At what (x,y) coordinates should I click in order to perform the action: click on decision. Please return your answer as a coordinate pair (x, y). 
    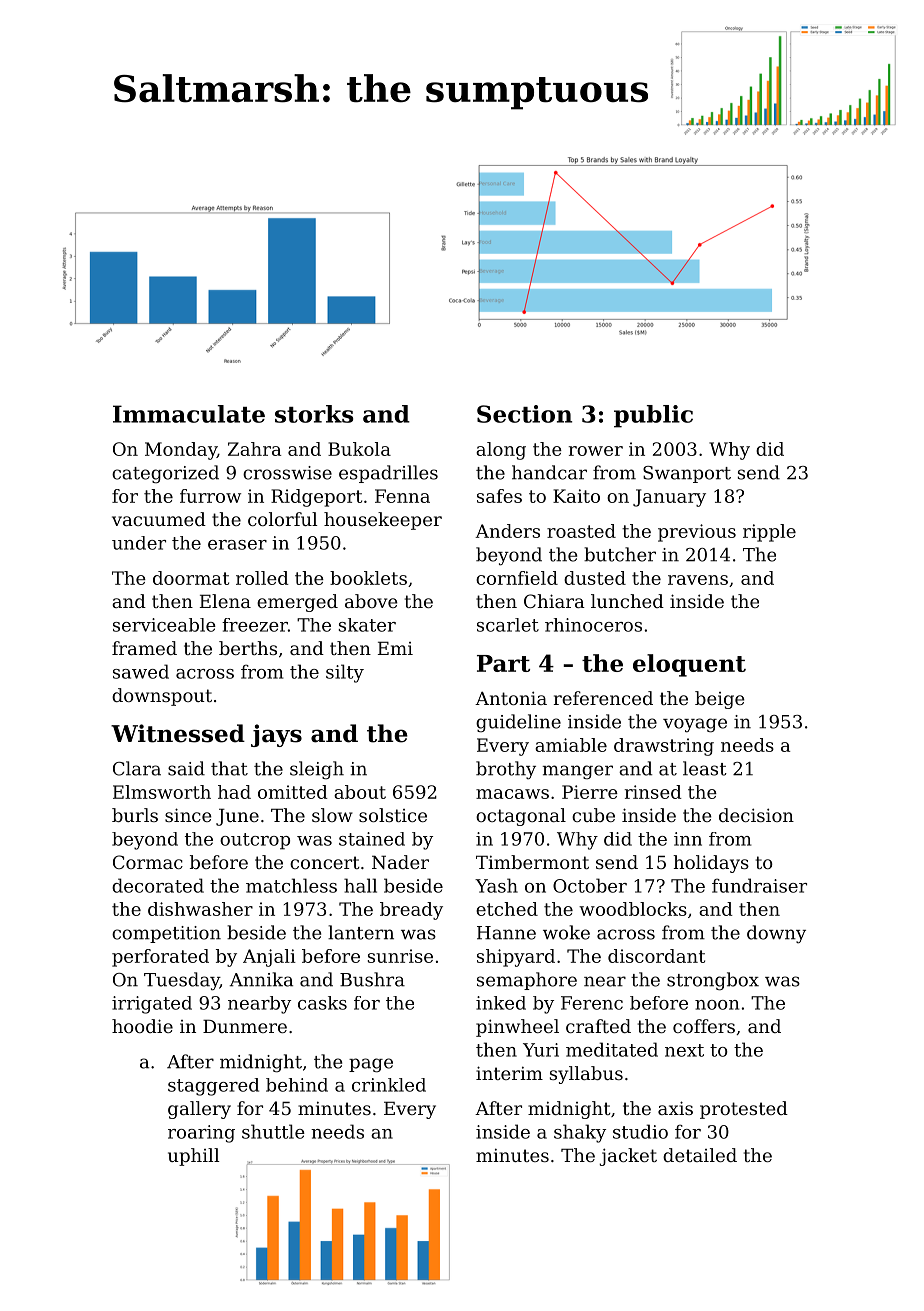
    Looking at the image, I should click on (756, 815).
